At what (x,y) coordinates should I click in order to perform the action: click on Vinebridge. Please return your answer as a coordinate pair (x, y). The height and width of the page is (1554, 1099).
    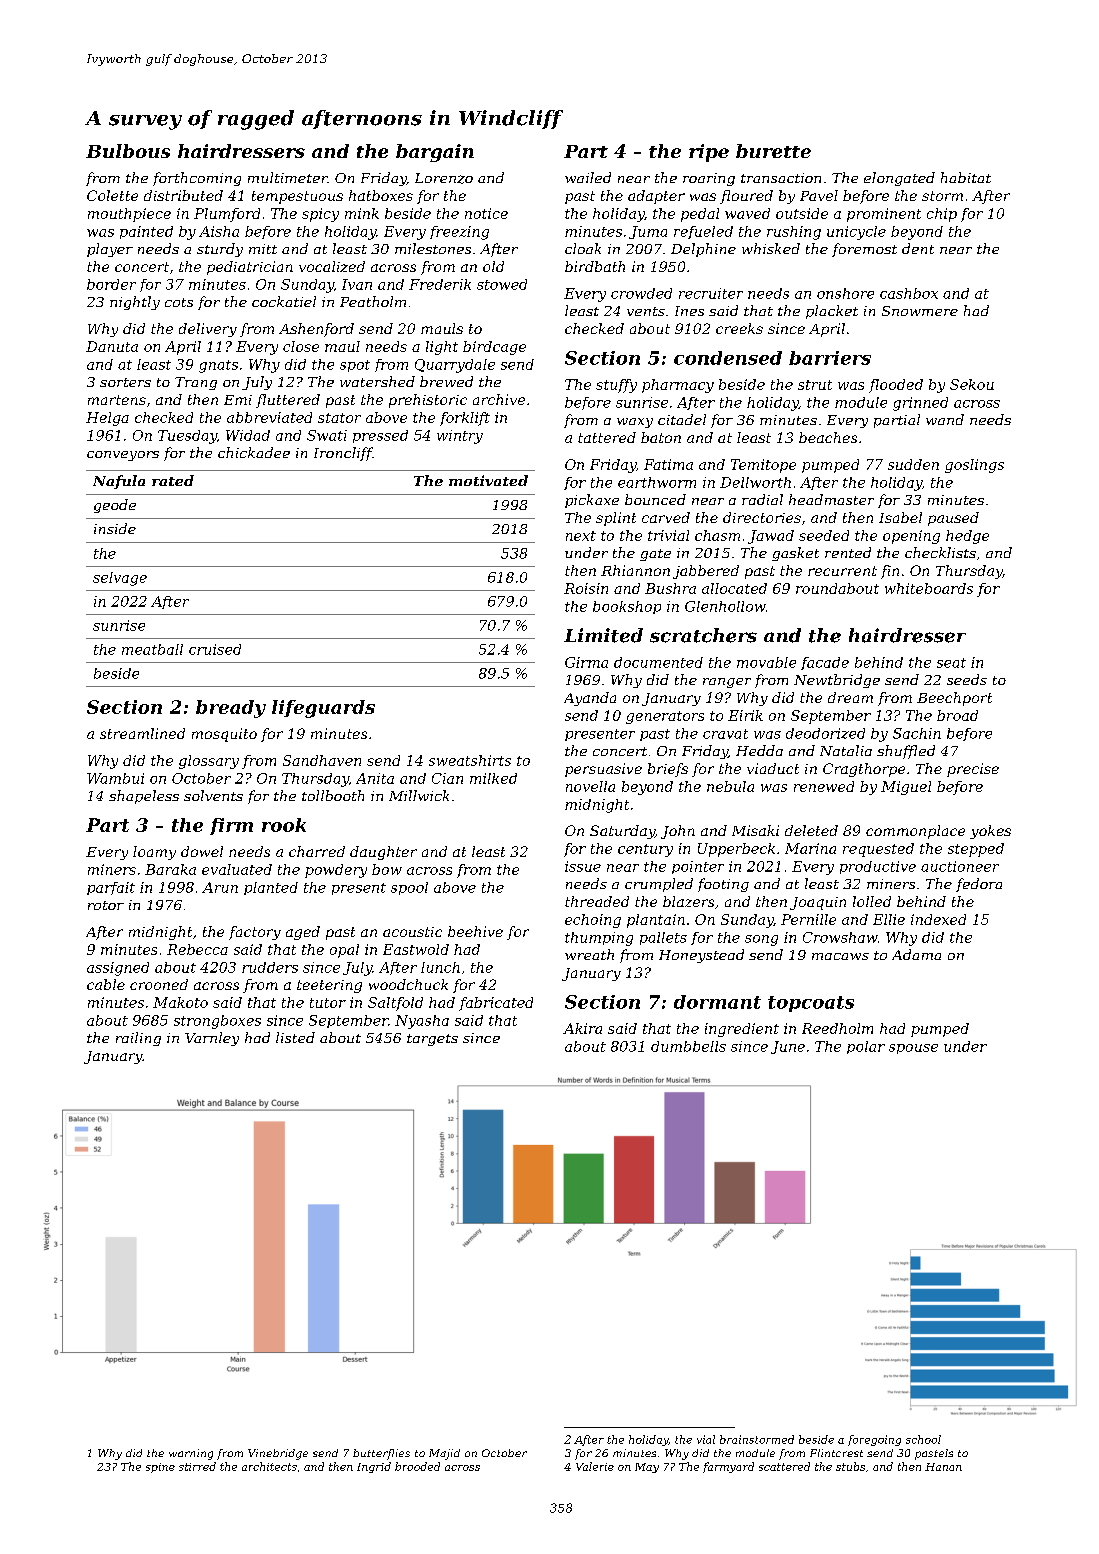
    Looking at the image, I should click on (278, 1454).
